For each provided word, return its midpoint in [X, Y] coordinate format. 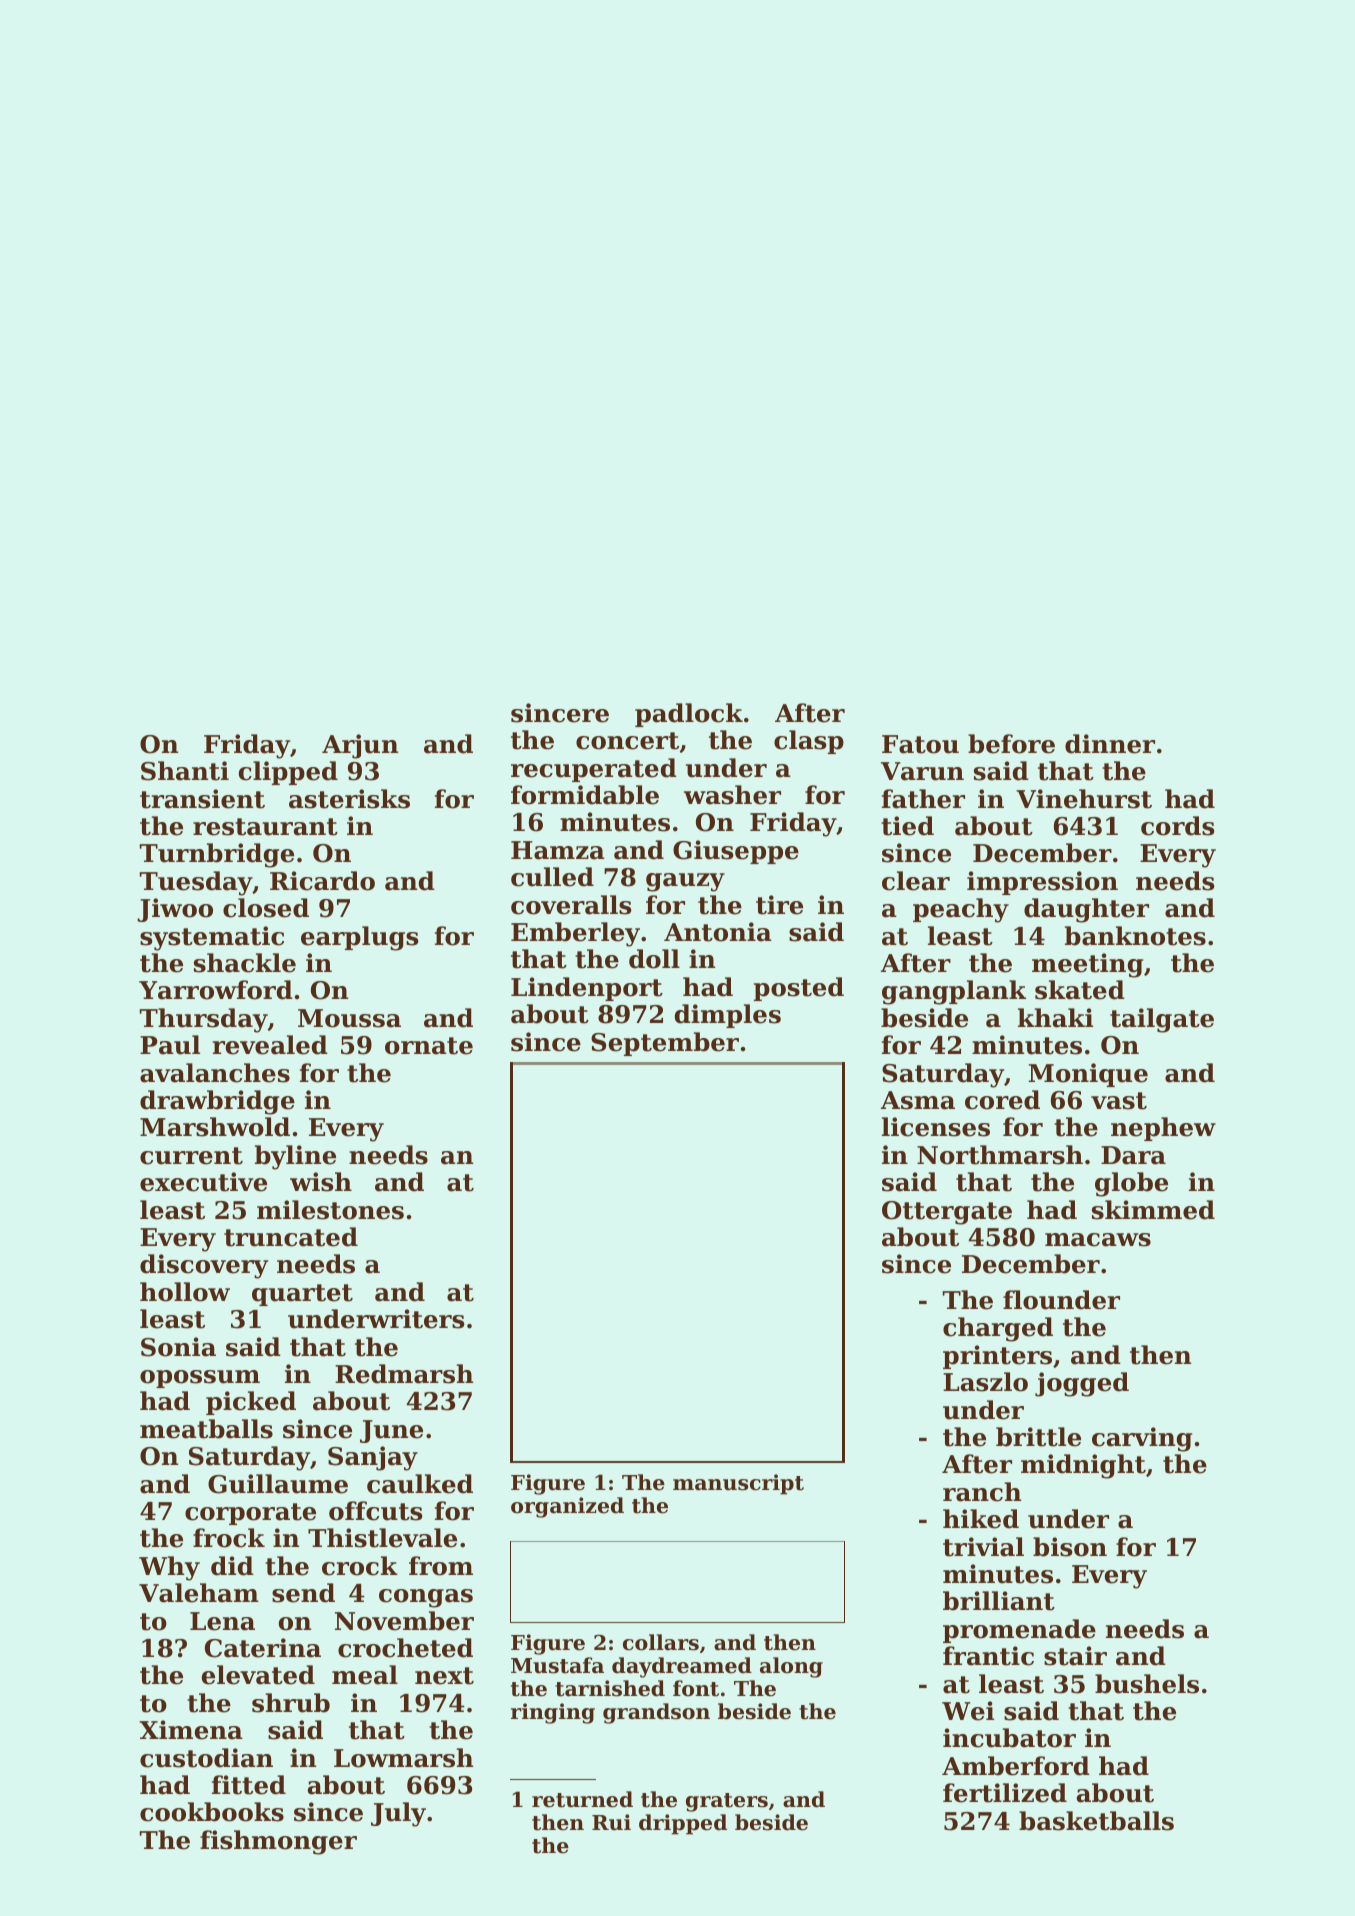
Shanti [185, 771]
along [791, 1667]
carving [1142, 1439]
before [1011, 744]
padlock [689, 715]
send [303, 1593]
